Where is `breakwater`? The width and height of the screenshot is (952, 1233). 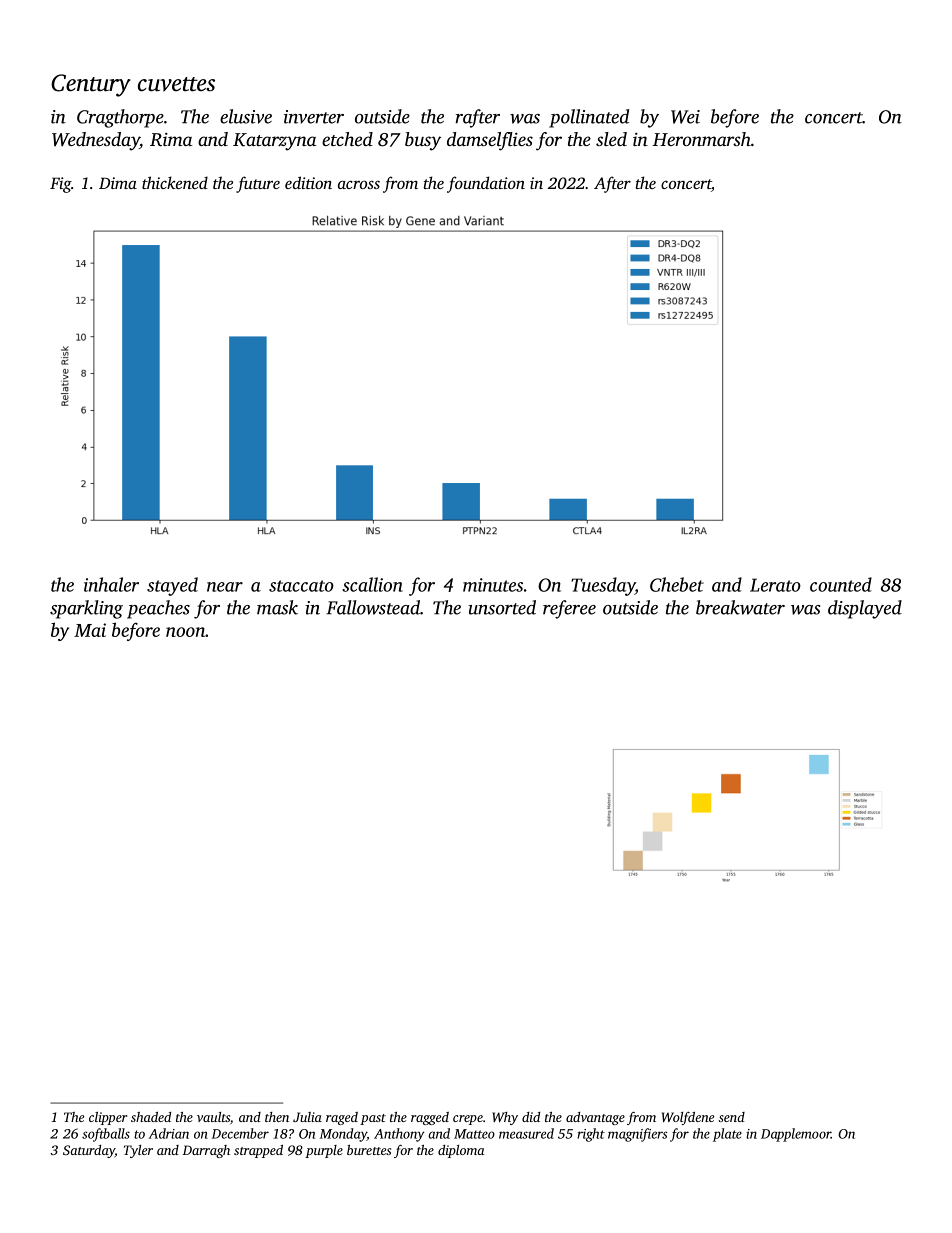
breakwater is located at coordinates (740, 607).
